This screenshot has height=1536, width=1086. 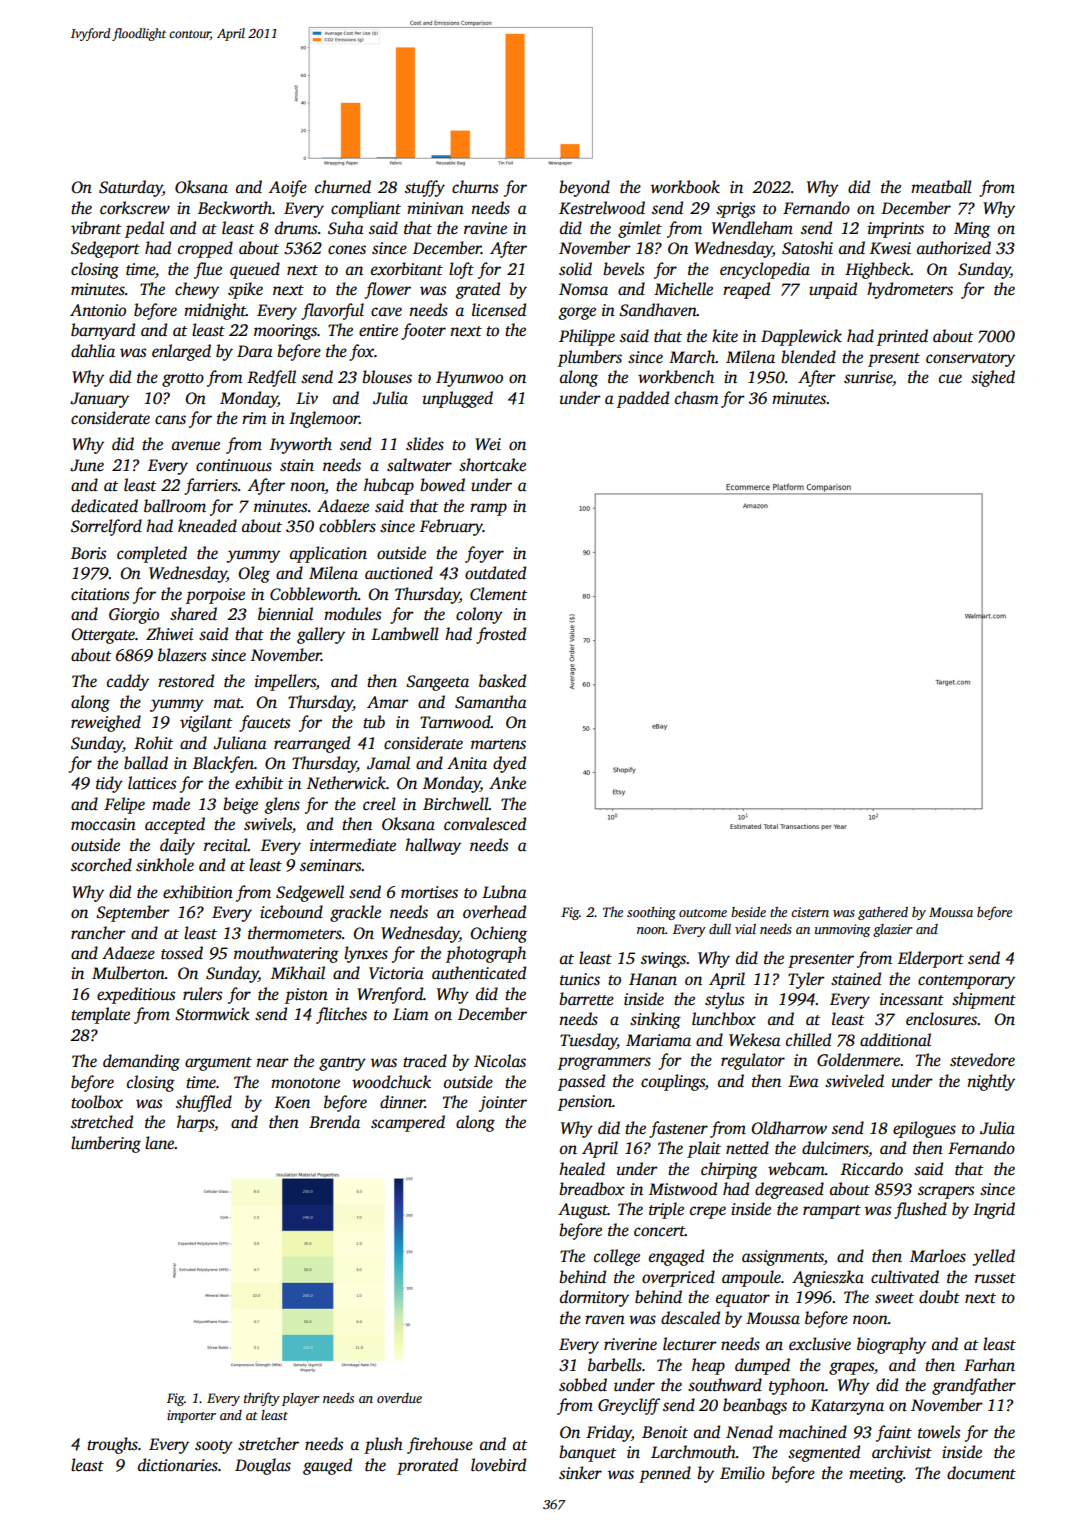 What do you see at coordinates (310, 893) in the screenshot?
I see `Sedgewell` at bounding box center [310, 893].
